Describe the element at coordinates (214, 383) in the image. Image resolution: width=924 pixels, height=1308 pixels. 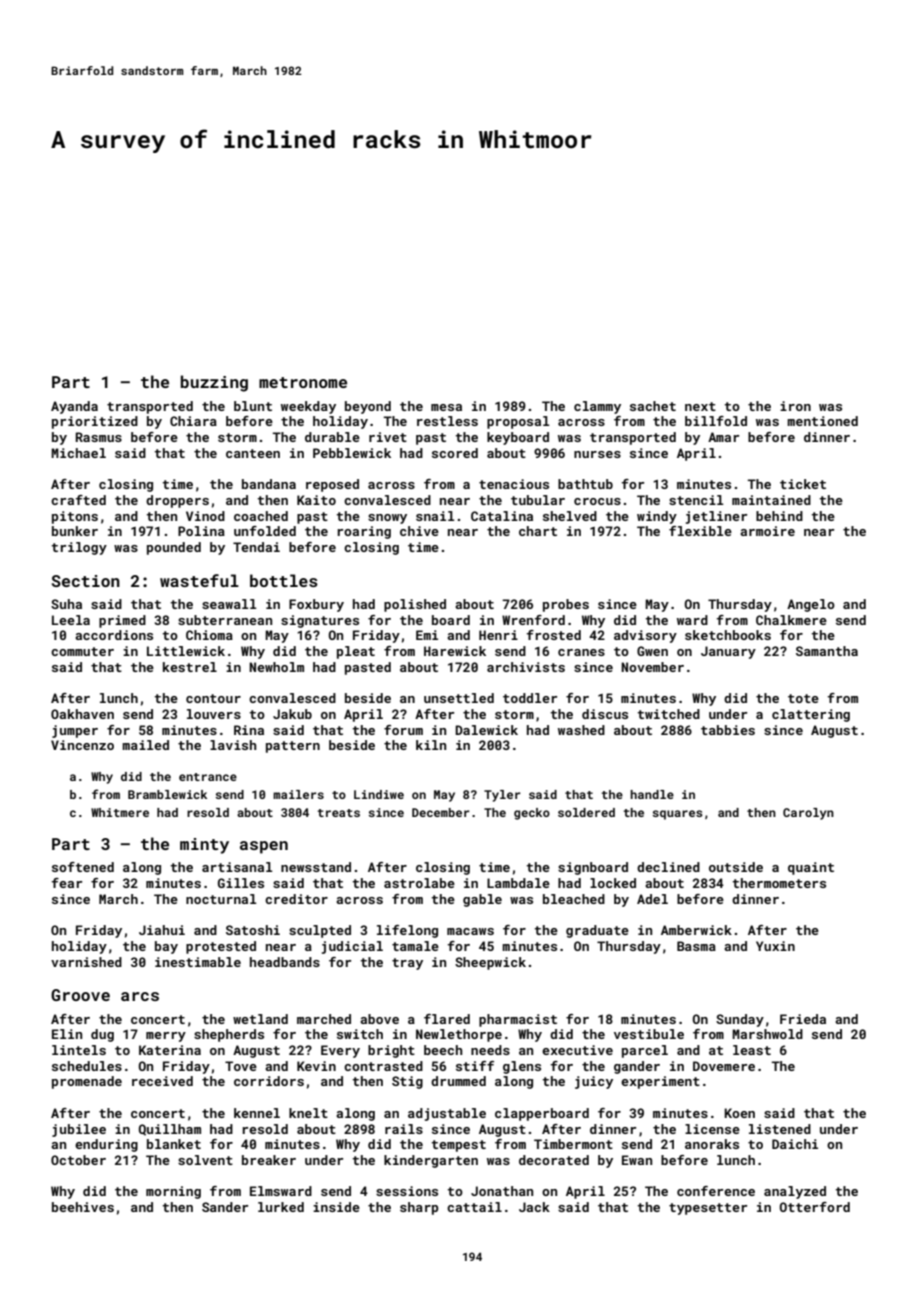
I see `buzzing` at that location.
